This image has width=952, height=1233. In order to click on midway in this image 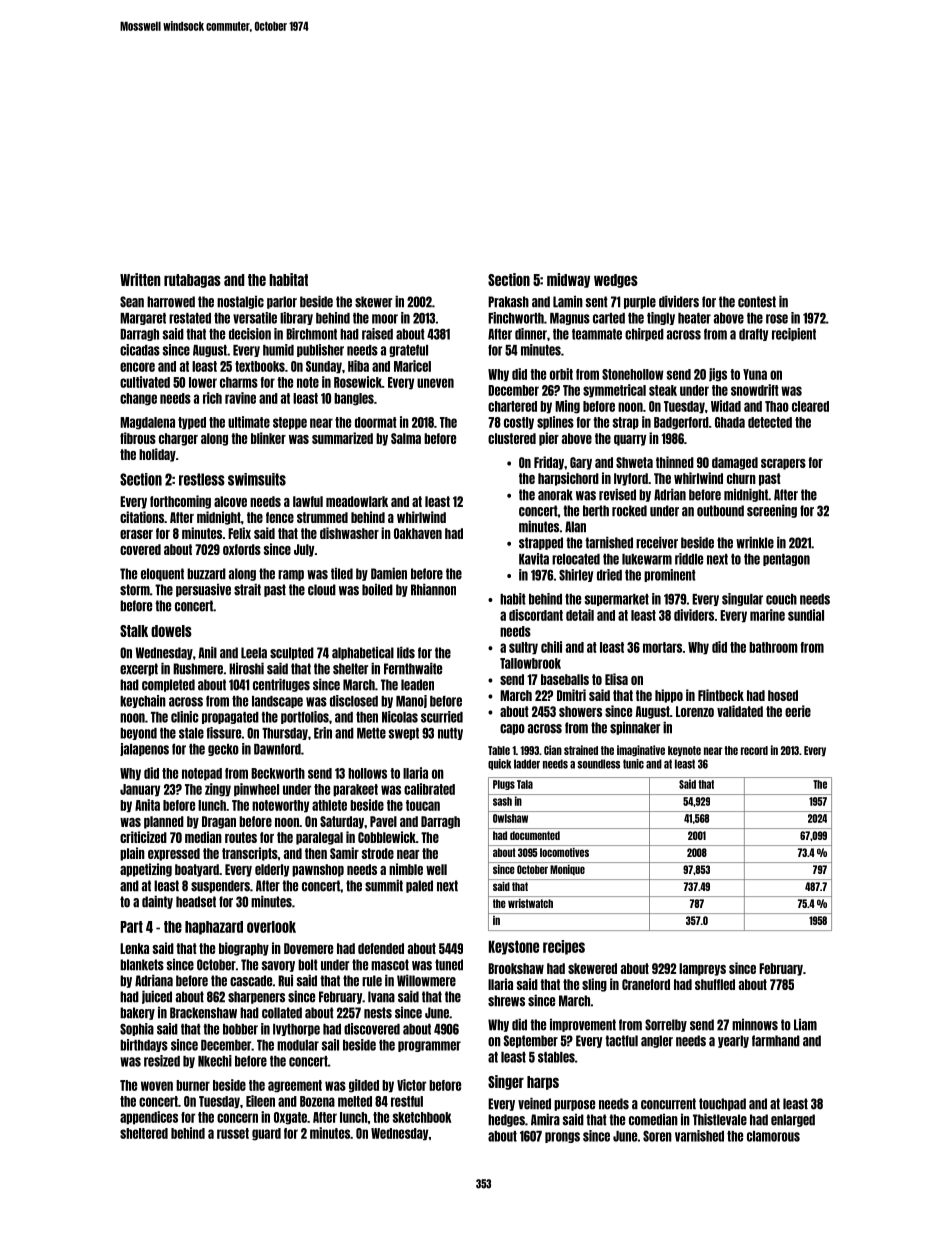, I will do `click(568, 280)`.
